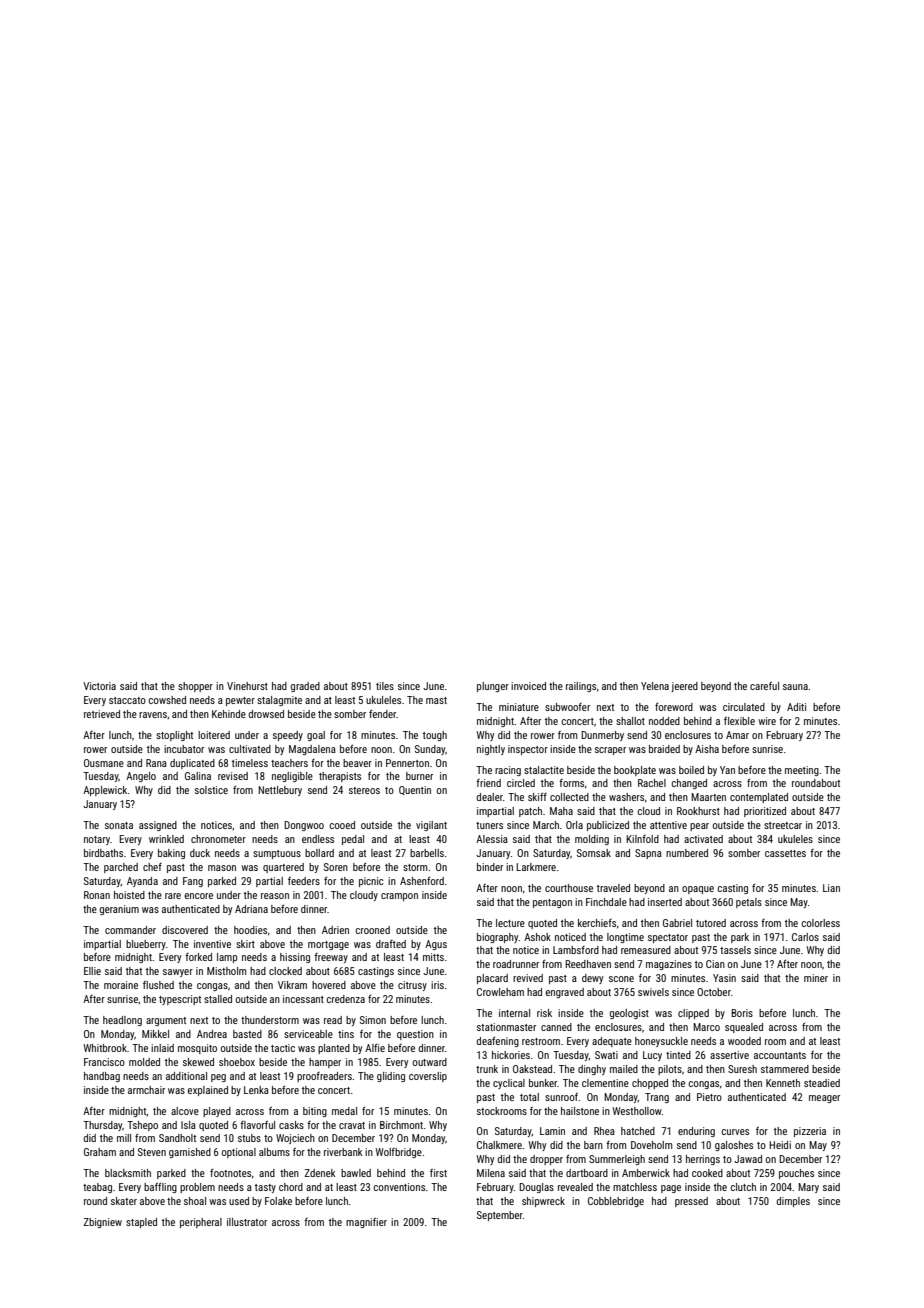 Image resolution: width=924 pixels, height=1308 pixels. Describe the element at coordinates (144, 1062) in the screenshot. I see `molded` at that location.
